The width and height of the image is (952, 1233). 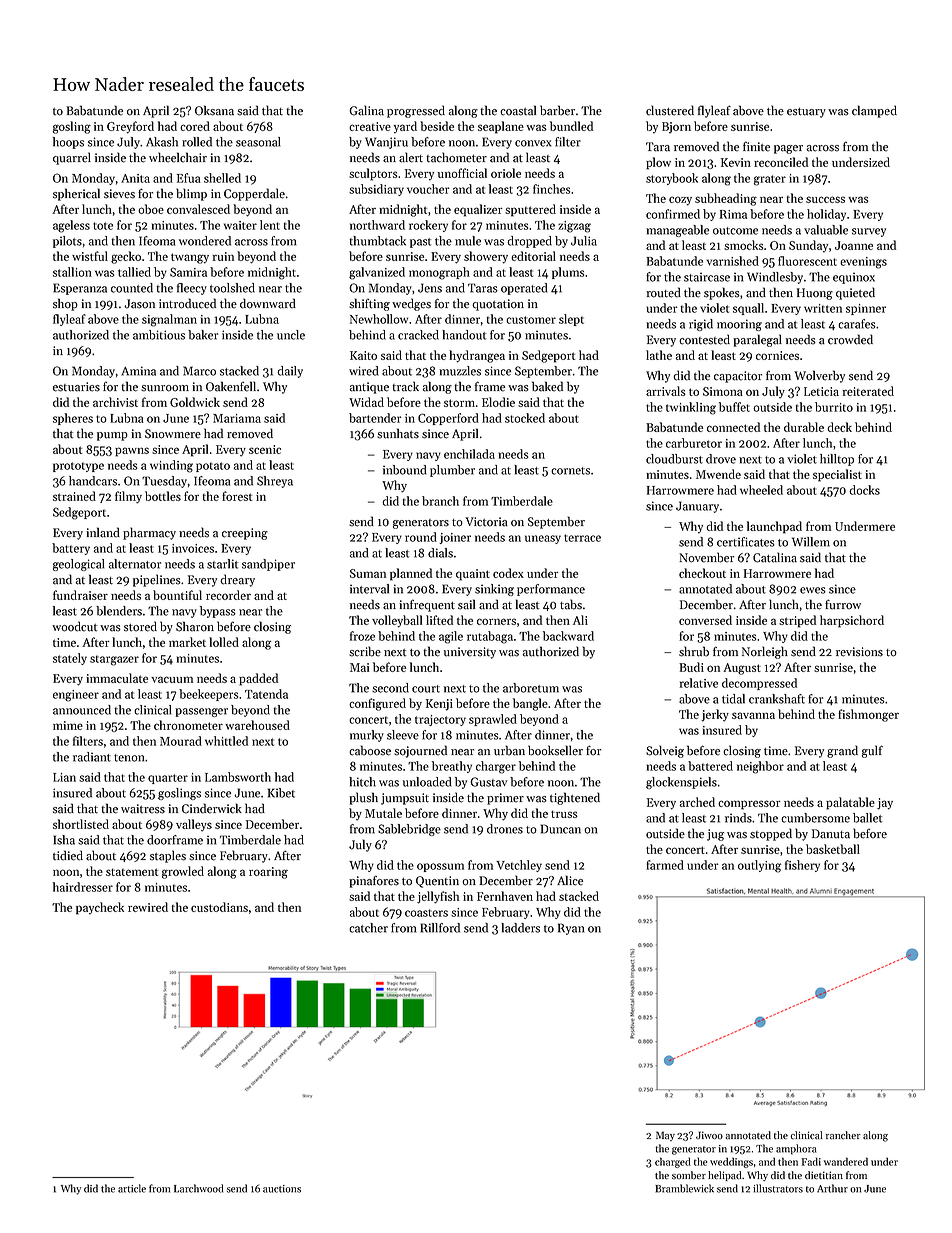 I want to click on lathe, so click(x=659, y=355).
